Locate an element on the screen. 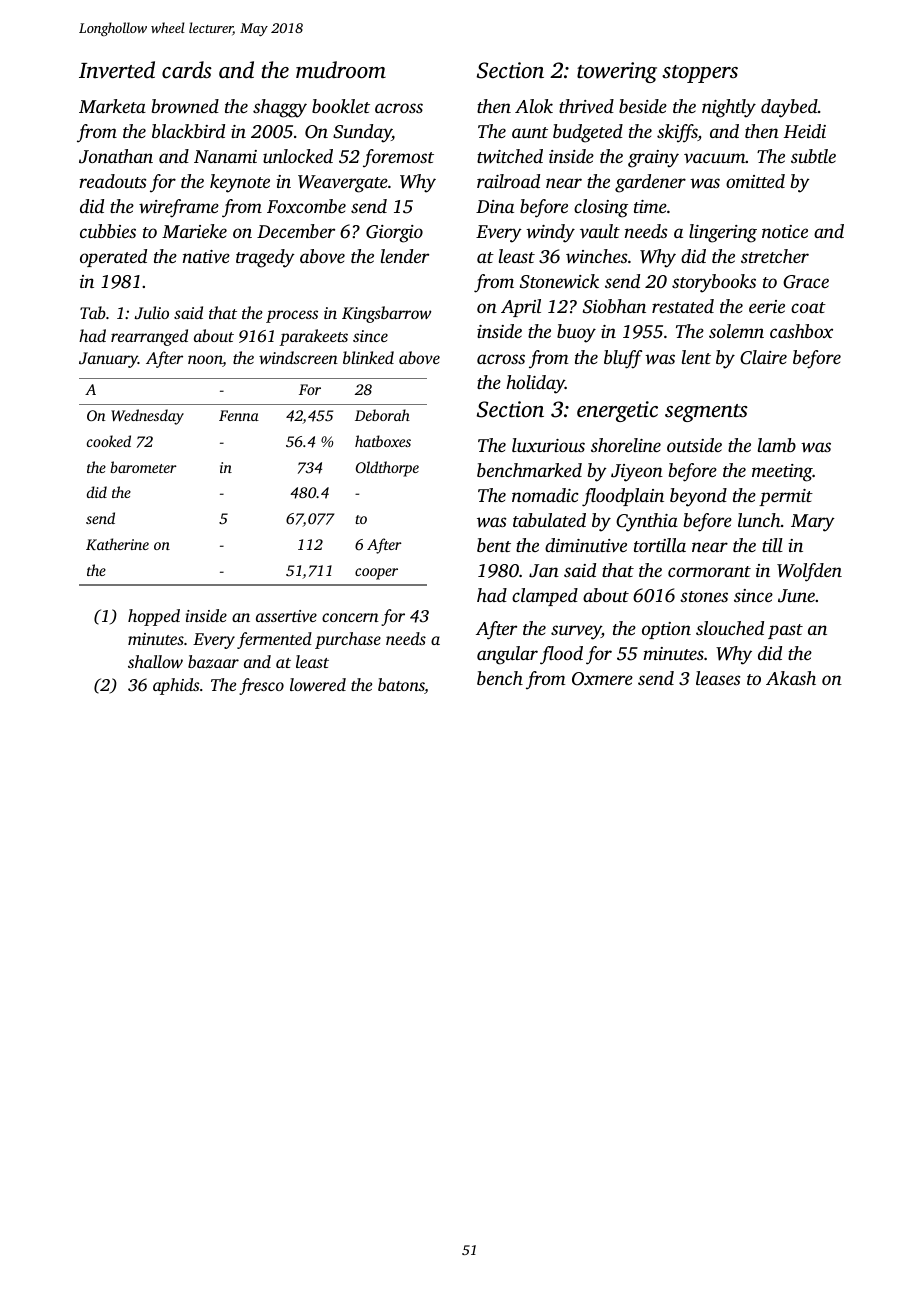 The height and width of the screenshot is (1314, 924). windscreen is located at coordinates (298, 357).
